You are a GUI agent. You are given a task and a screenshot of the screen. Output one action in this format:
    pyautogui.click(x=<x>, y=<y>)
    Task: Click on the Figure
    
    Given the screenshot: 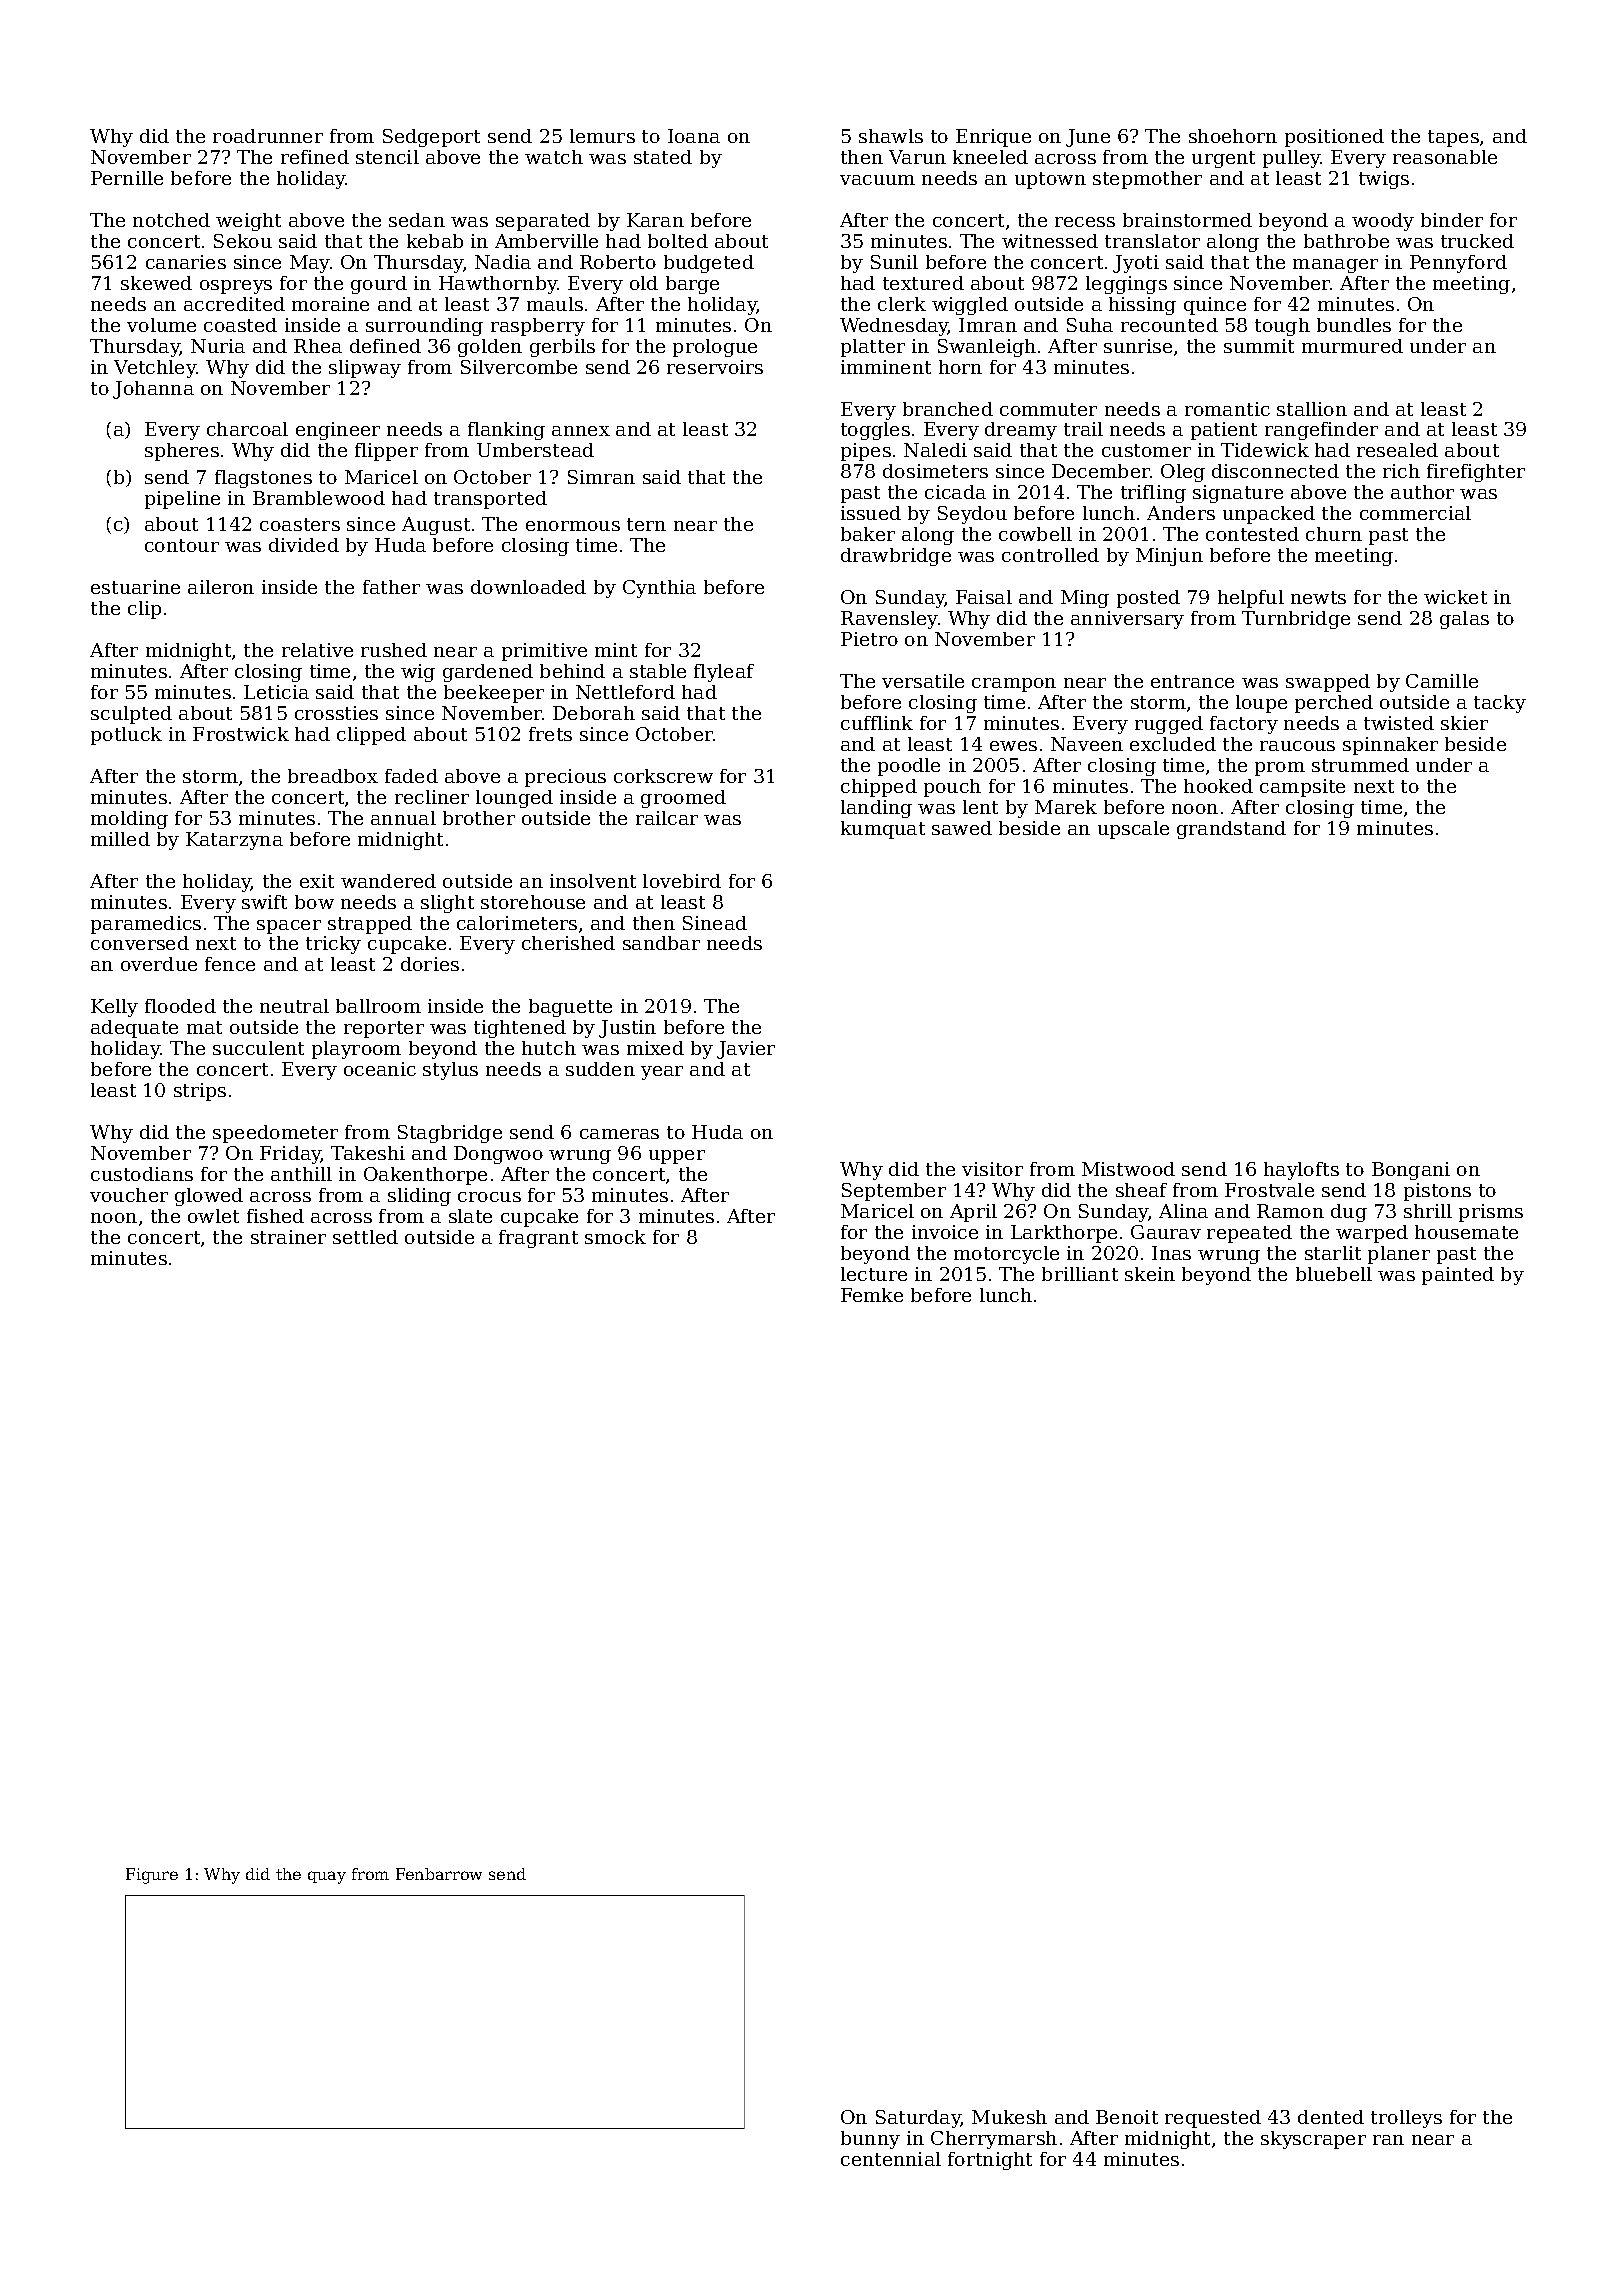 What is the action you would take?
    pyautogui.click(x=152, y=1876)
